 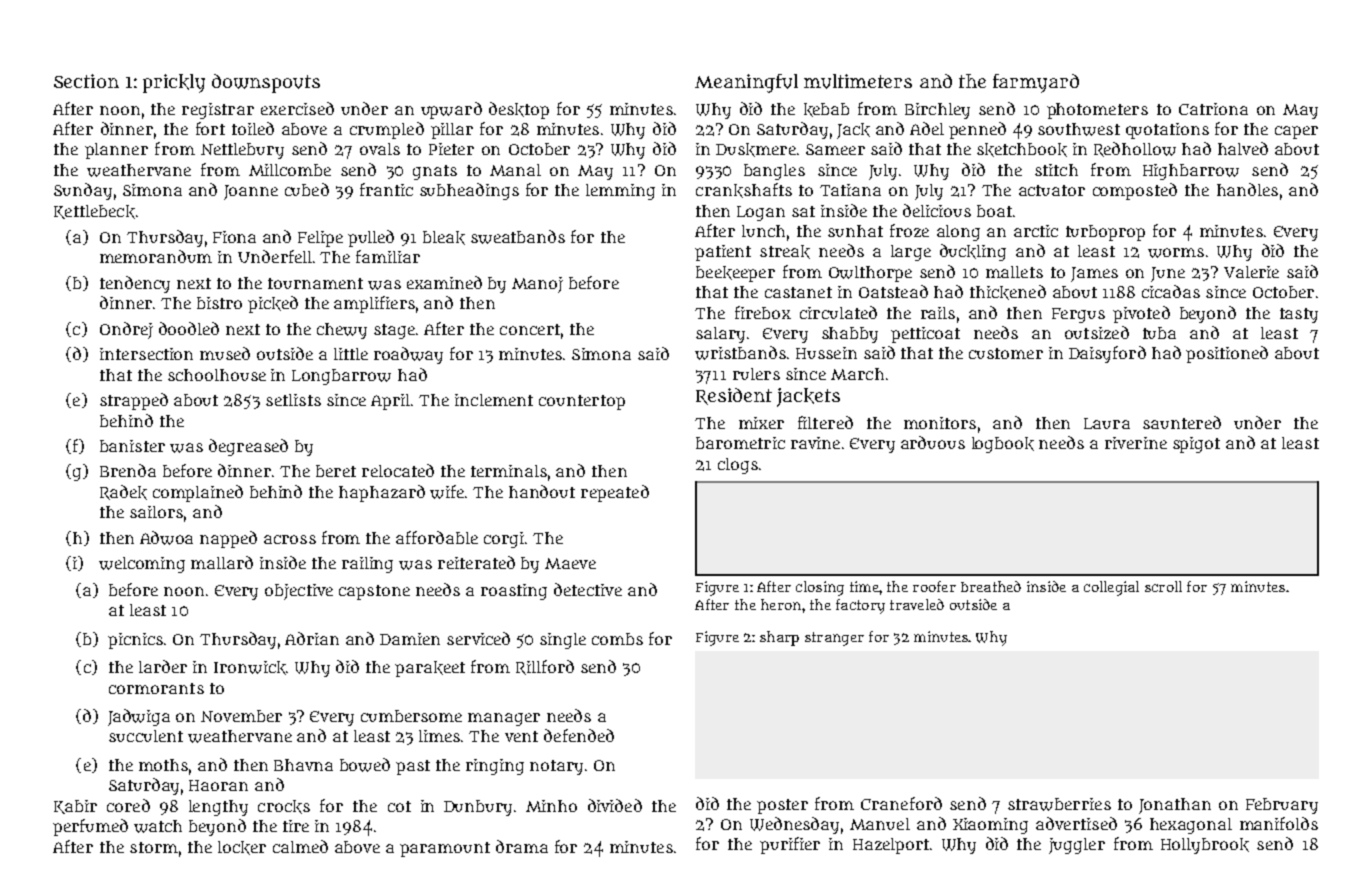 What do you see at coordinates (794, 825) in the document?
I see `Wednesday` at bounding box center [794, 825].
